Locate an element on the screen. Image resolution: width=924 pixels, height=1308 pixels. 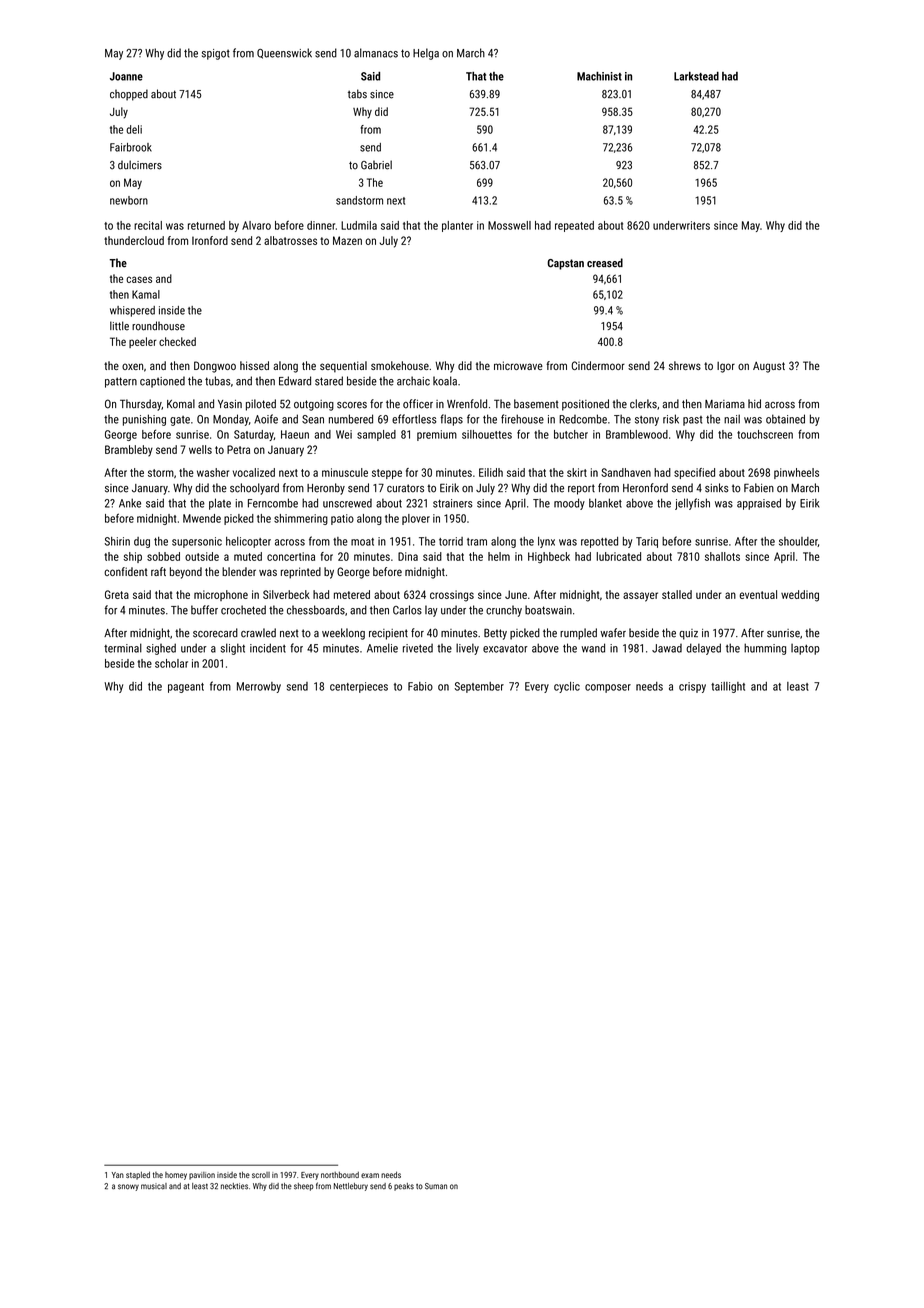
neckties is located at coordinates (234, 1186).
